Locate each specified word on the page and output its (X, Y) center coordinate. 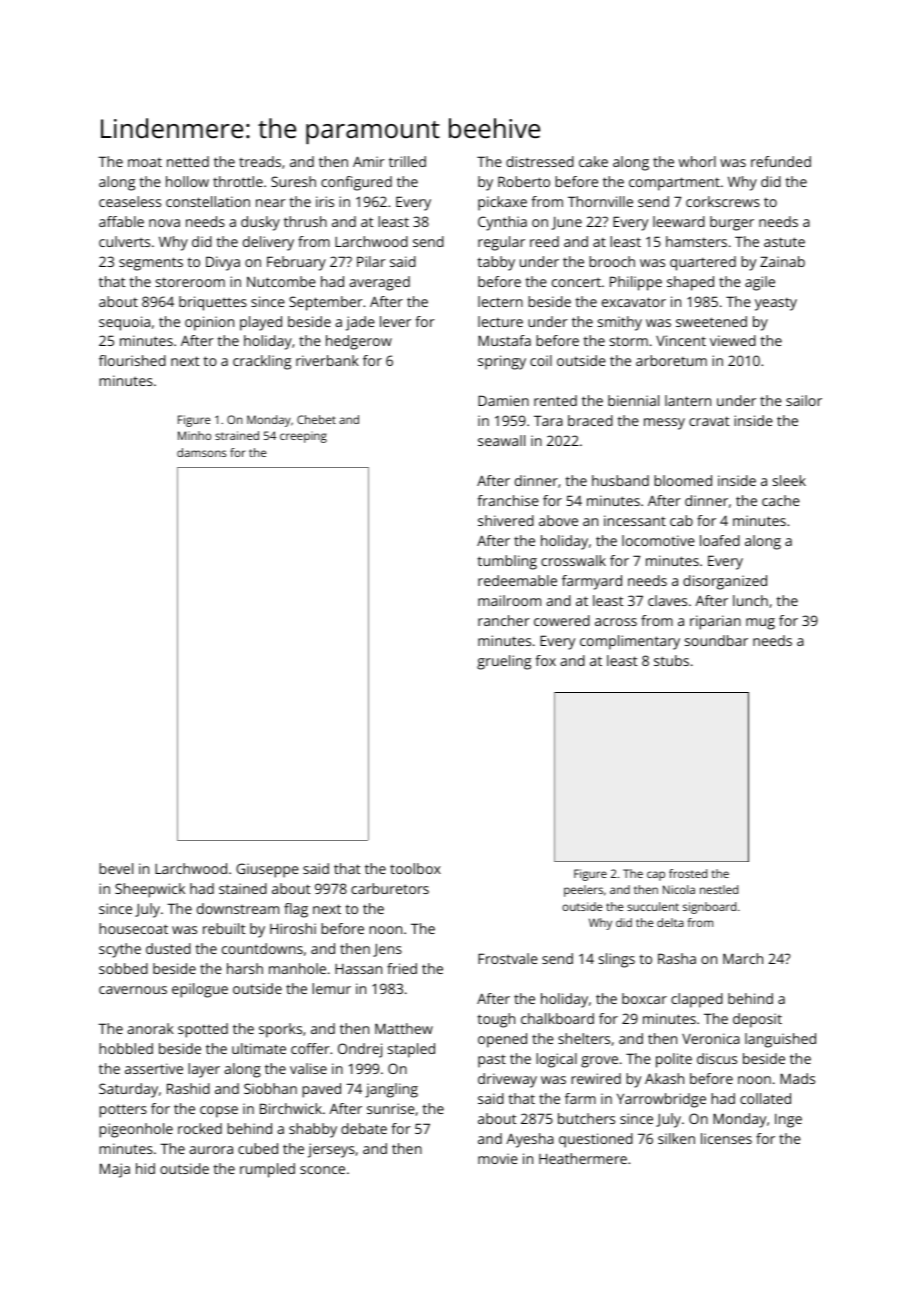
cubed (258, 1148)
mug (760, 624)
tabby (496, 263)
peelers (583, 891)
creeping (303, 437)
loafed (720, 540)
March (743, 958)
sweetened (711, 321)
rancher (504, 620)
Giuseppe (267, 870)
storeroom (190, 282)
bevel (116, 868)
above (558, 520)
